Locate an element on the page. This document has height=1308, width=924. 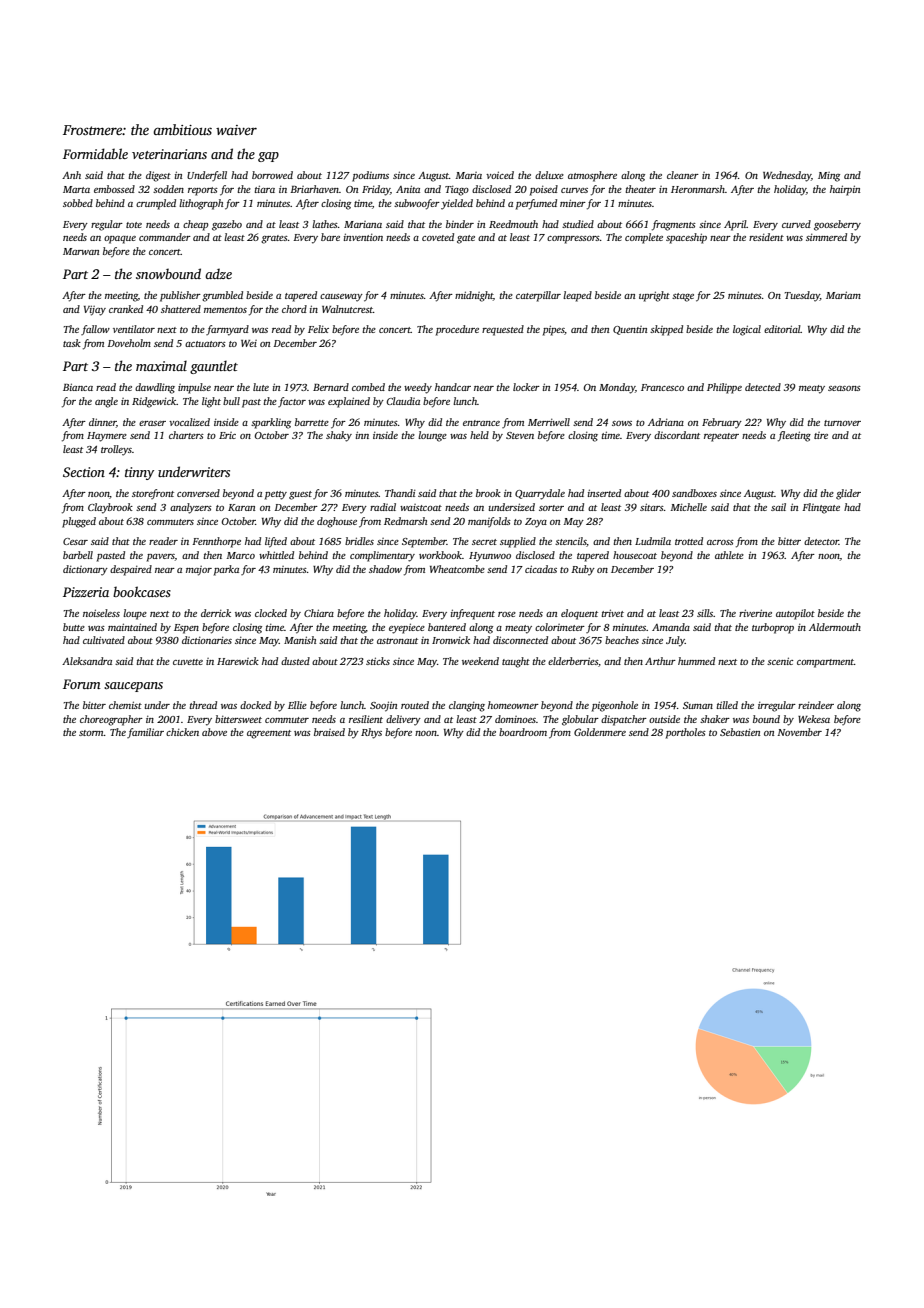
tire is located at coordinates (821, 435).
